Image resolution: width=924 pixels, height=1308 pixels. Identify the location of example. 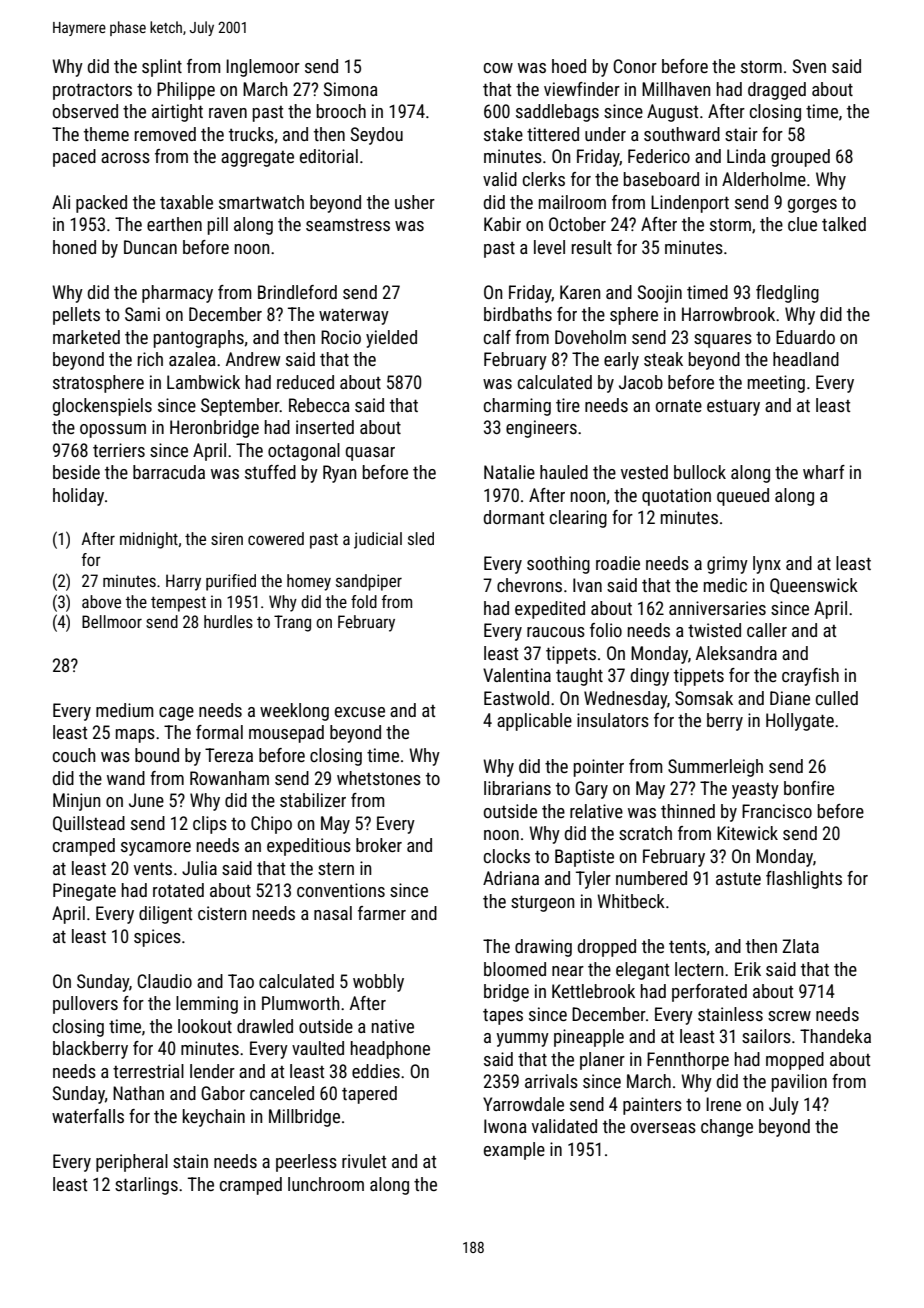
(514, 1151).
